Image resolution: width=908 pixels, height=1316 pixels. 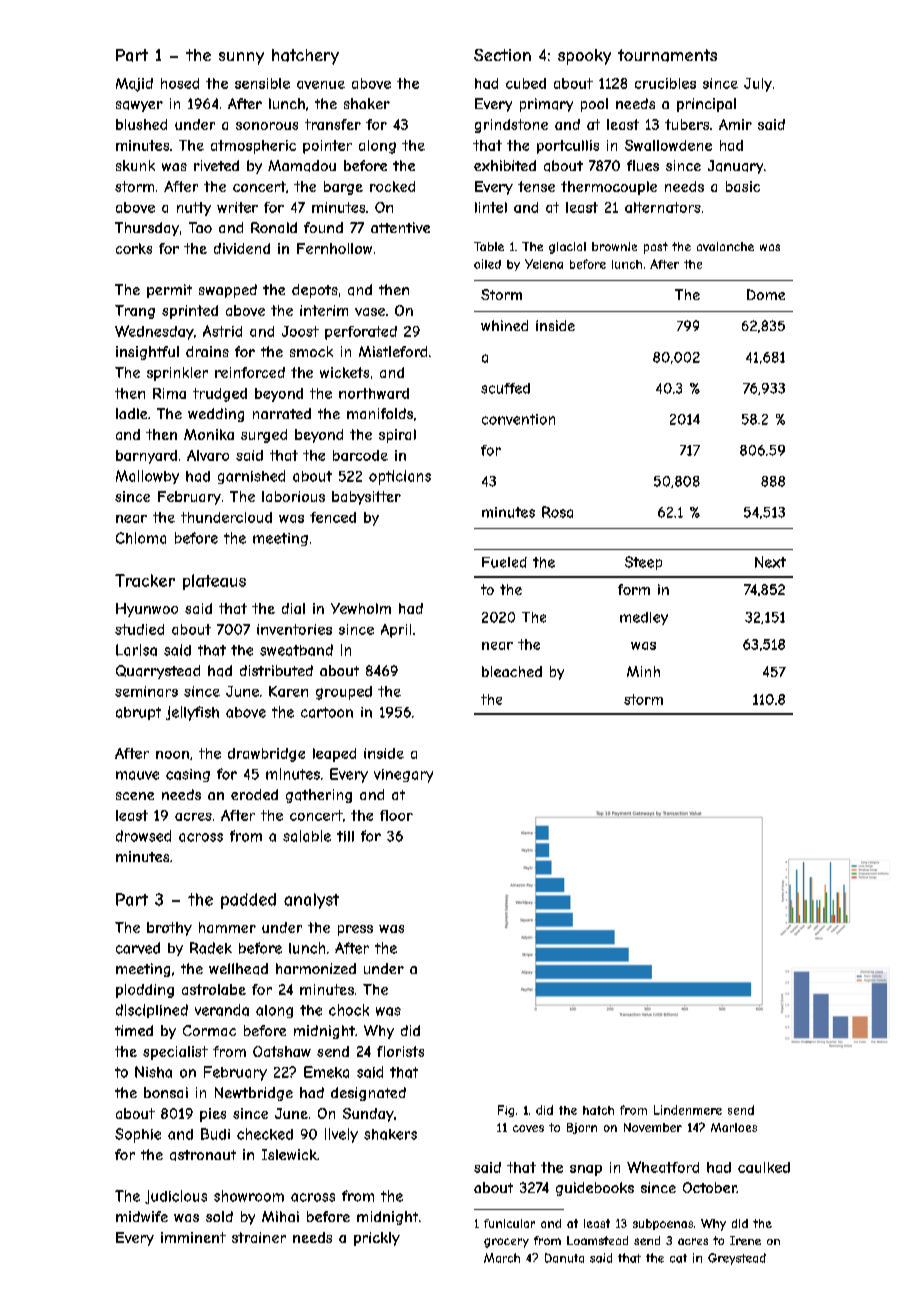 I want to click on Islewick, so click(x=289, y=1154).
